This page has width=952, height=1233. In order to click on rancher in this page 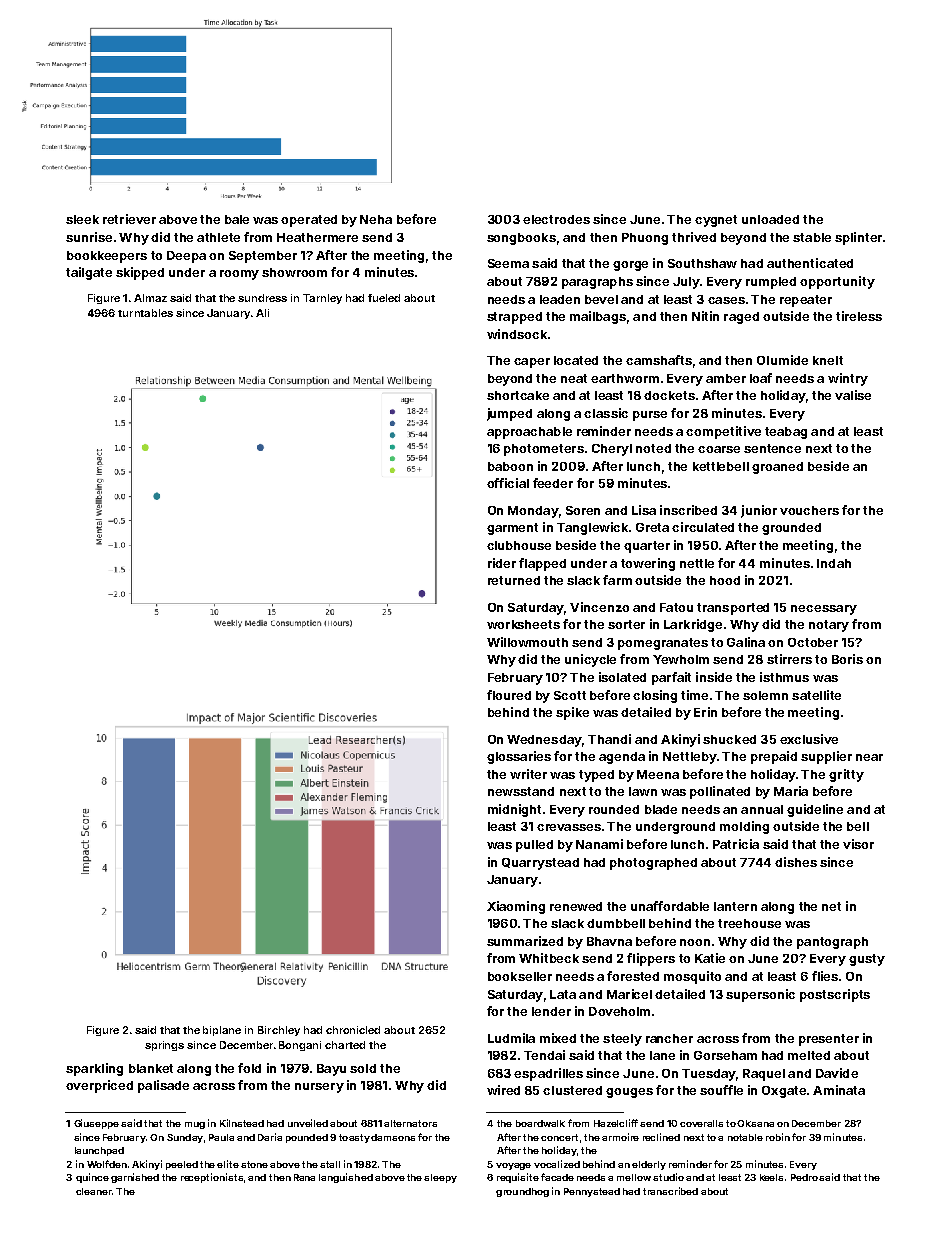, I will do `click(669, 1038)`.
